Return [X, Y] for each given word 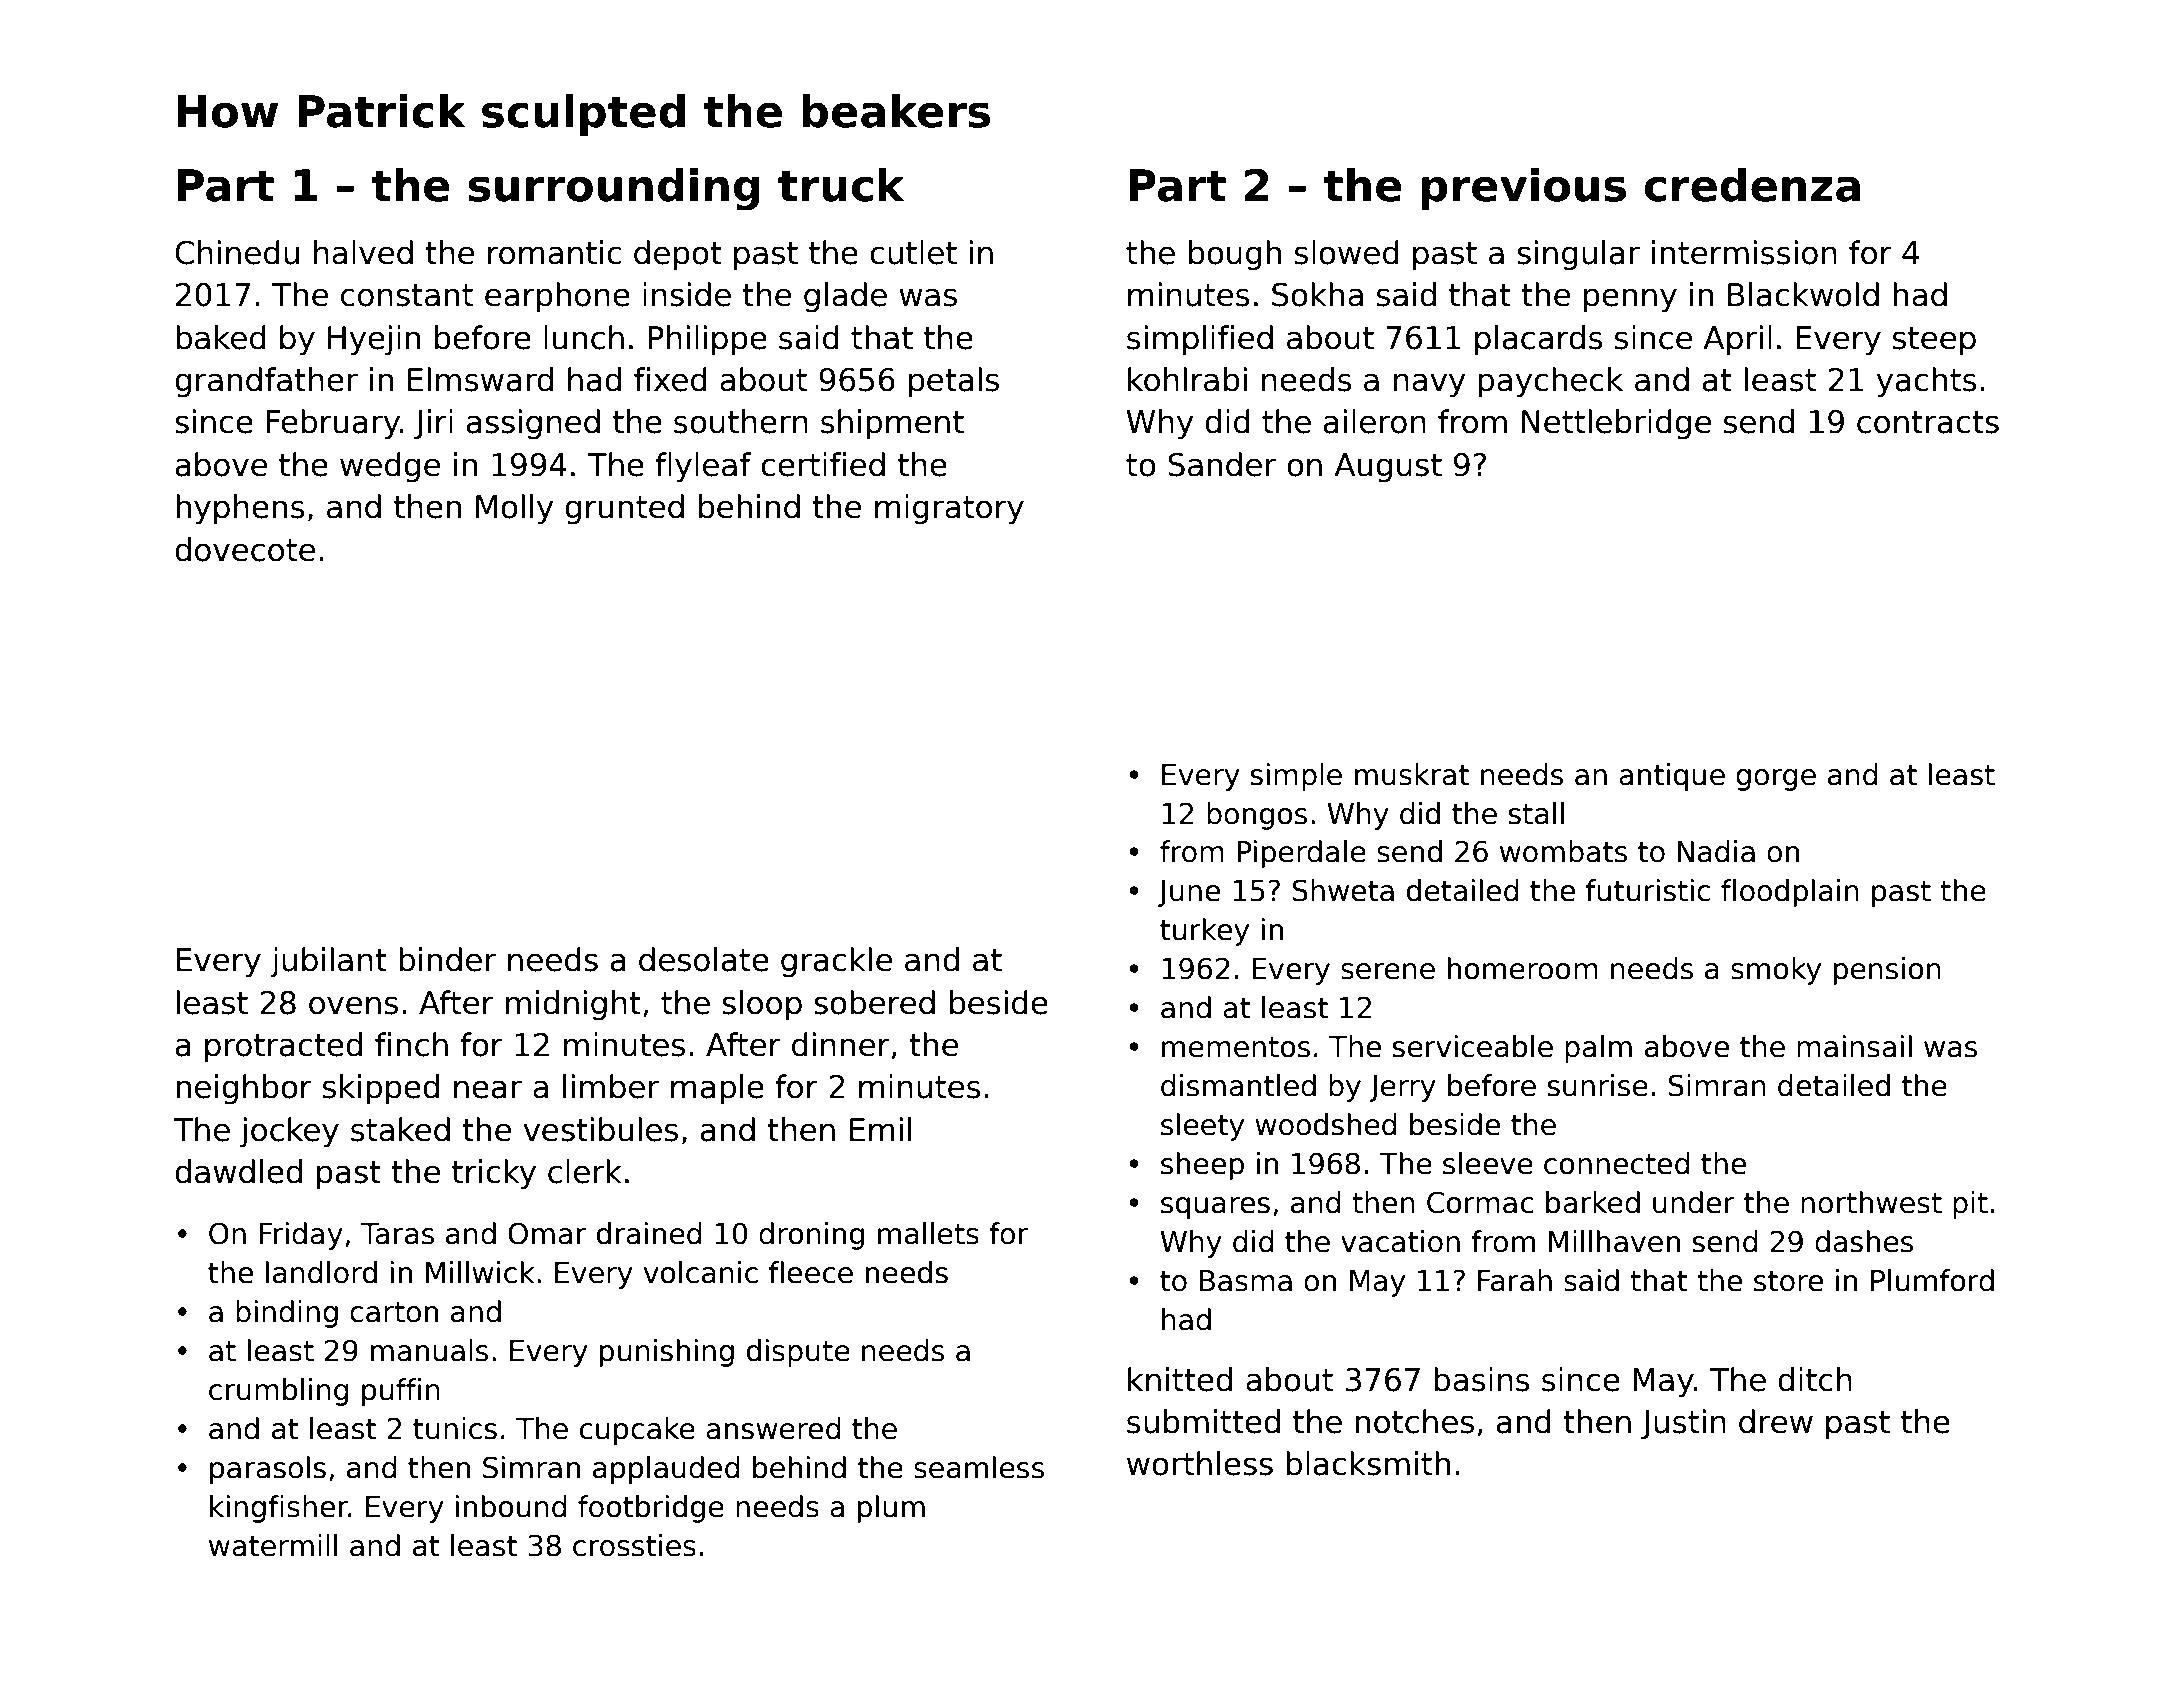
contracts [1928, 422]
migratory [949, 509]
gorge [1776, 780]
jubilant [329, 962]
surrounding [614, 189]
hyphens [240, 509]
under [1694, 1202]
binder [447, 959]
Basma [1246, 1281]
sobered [874, 1002]
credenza [1752, 185]
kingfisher [279, 1509]
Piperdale [1301, 854]
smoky [1776, 971]
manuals [429, 1350]
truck [841, 185]
